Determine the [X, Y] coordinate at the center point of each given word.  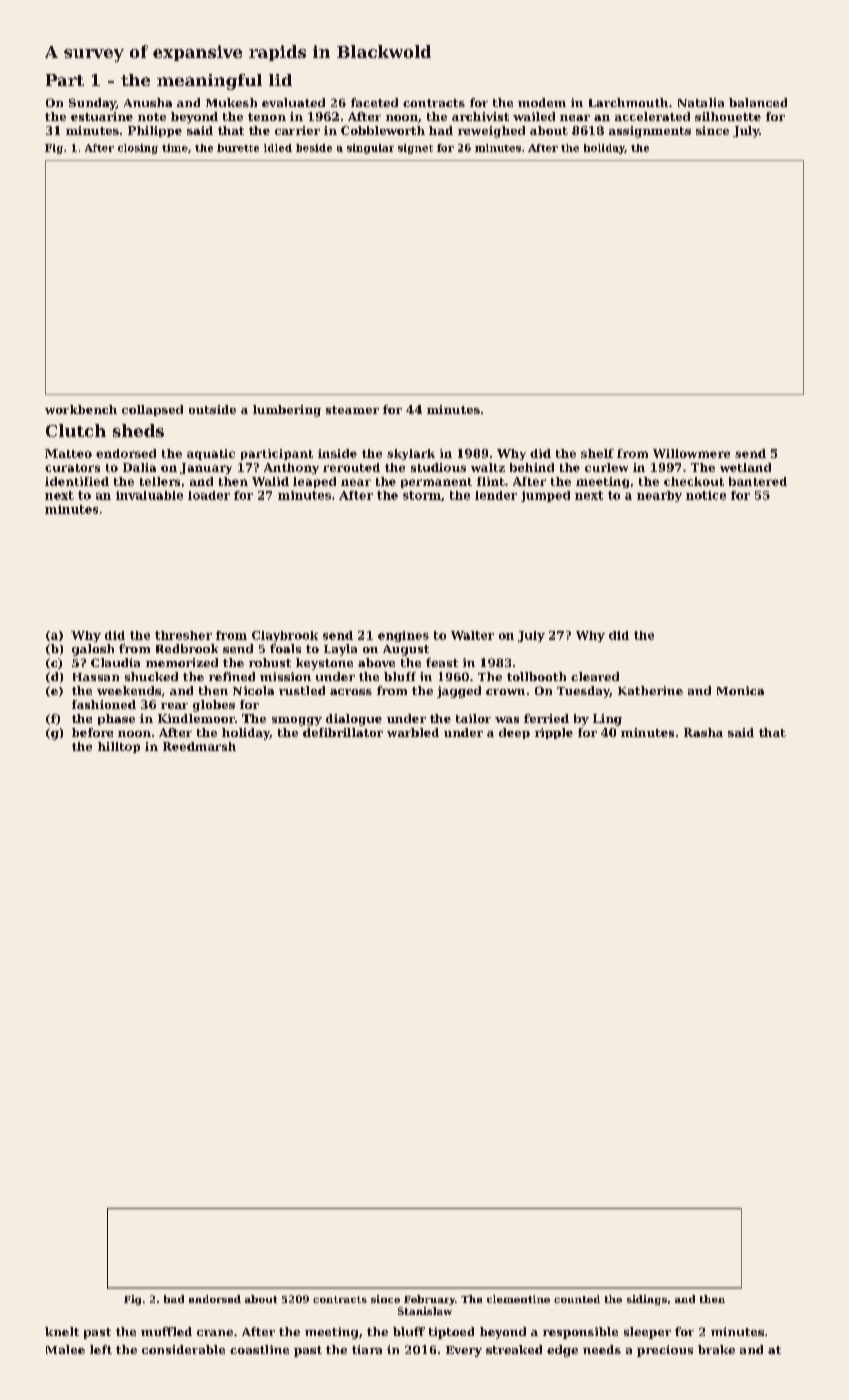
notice [706, 495]
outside [212, 409]
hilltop [119, 747]
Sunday [92, 104]
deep [514, 733]
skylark [411, 454]
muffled [166, 1331]
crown [505, 692]
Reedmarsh [199, 746]
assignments [650, 132]
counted [577, 1299]
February [429, 1300]
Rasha [703, 732]
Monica [740, 690]
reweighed [491, 132]
